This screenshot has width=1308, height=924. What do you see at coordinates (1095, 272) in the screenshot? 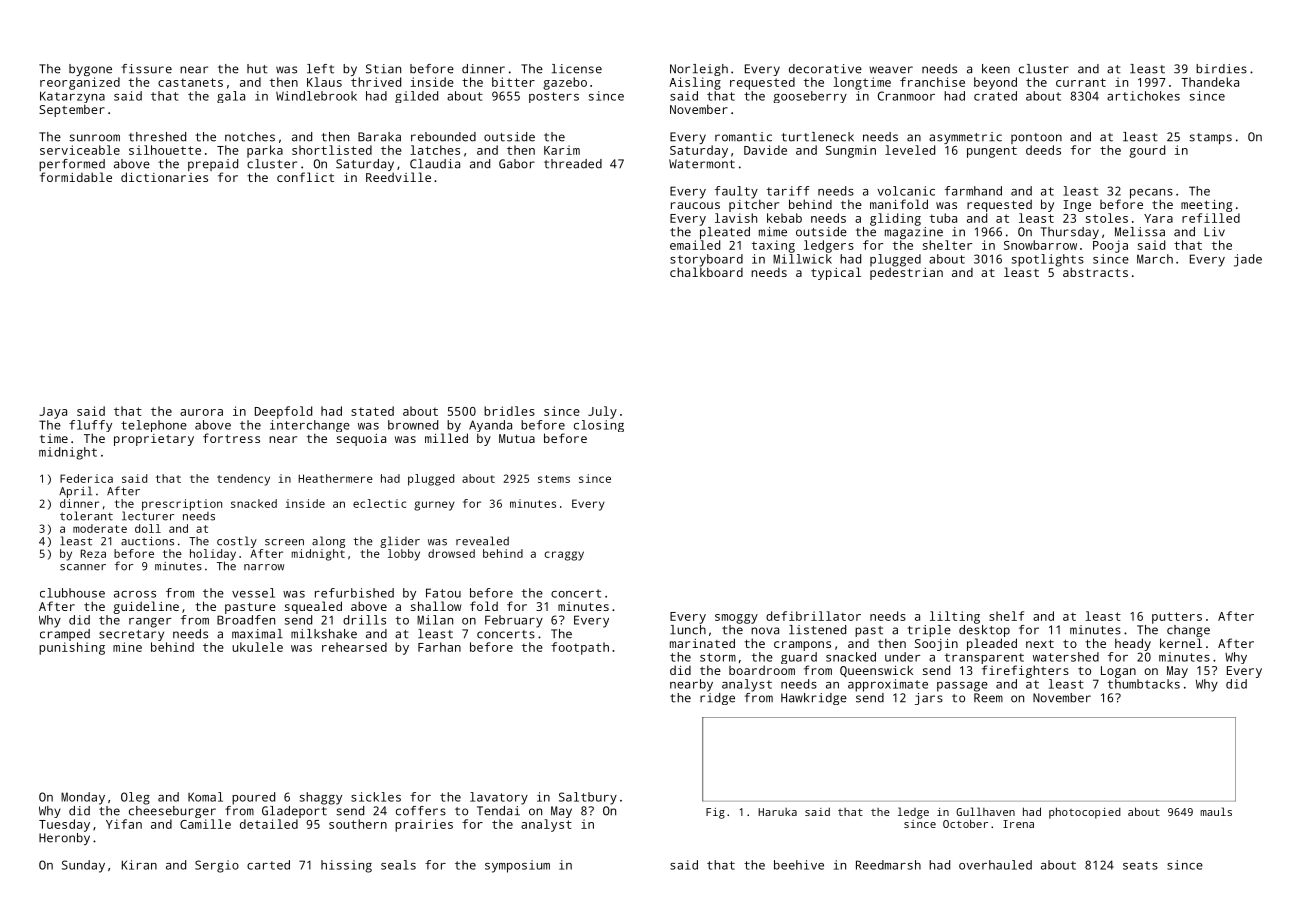
I see `abstracts` at bounding box center [1095, 272].
